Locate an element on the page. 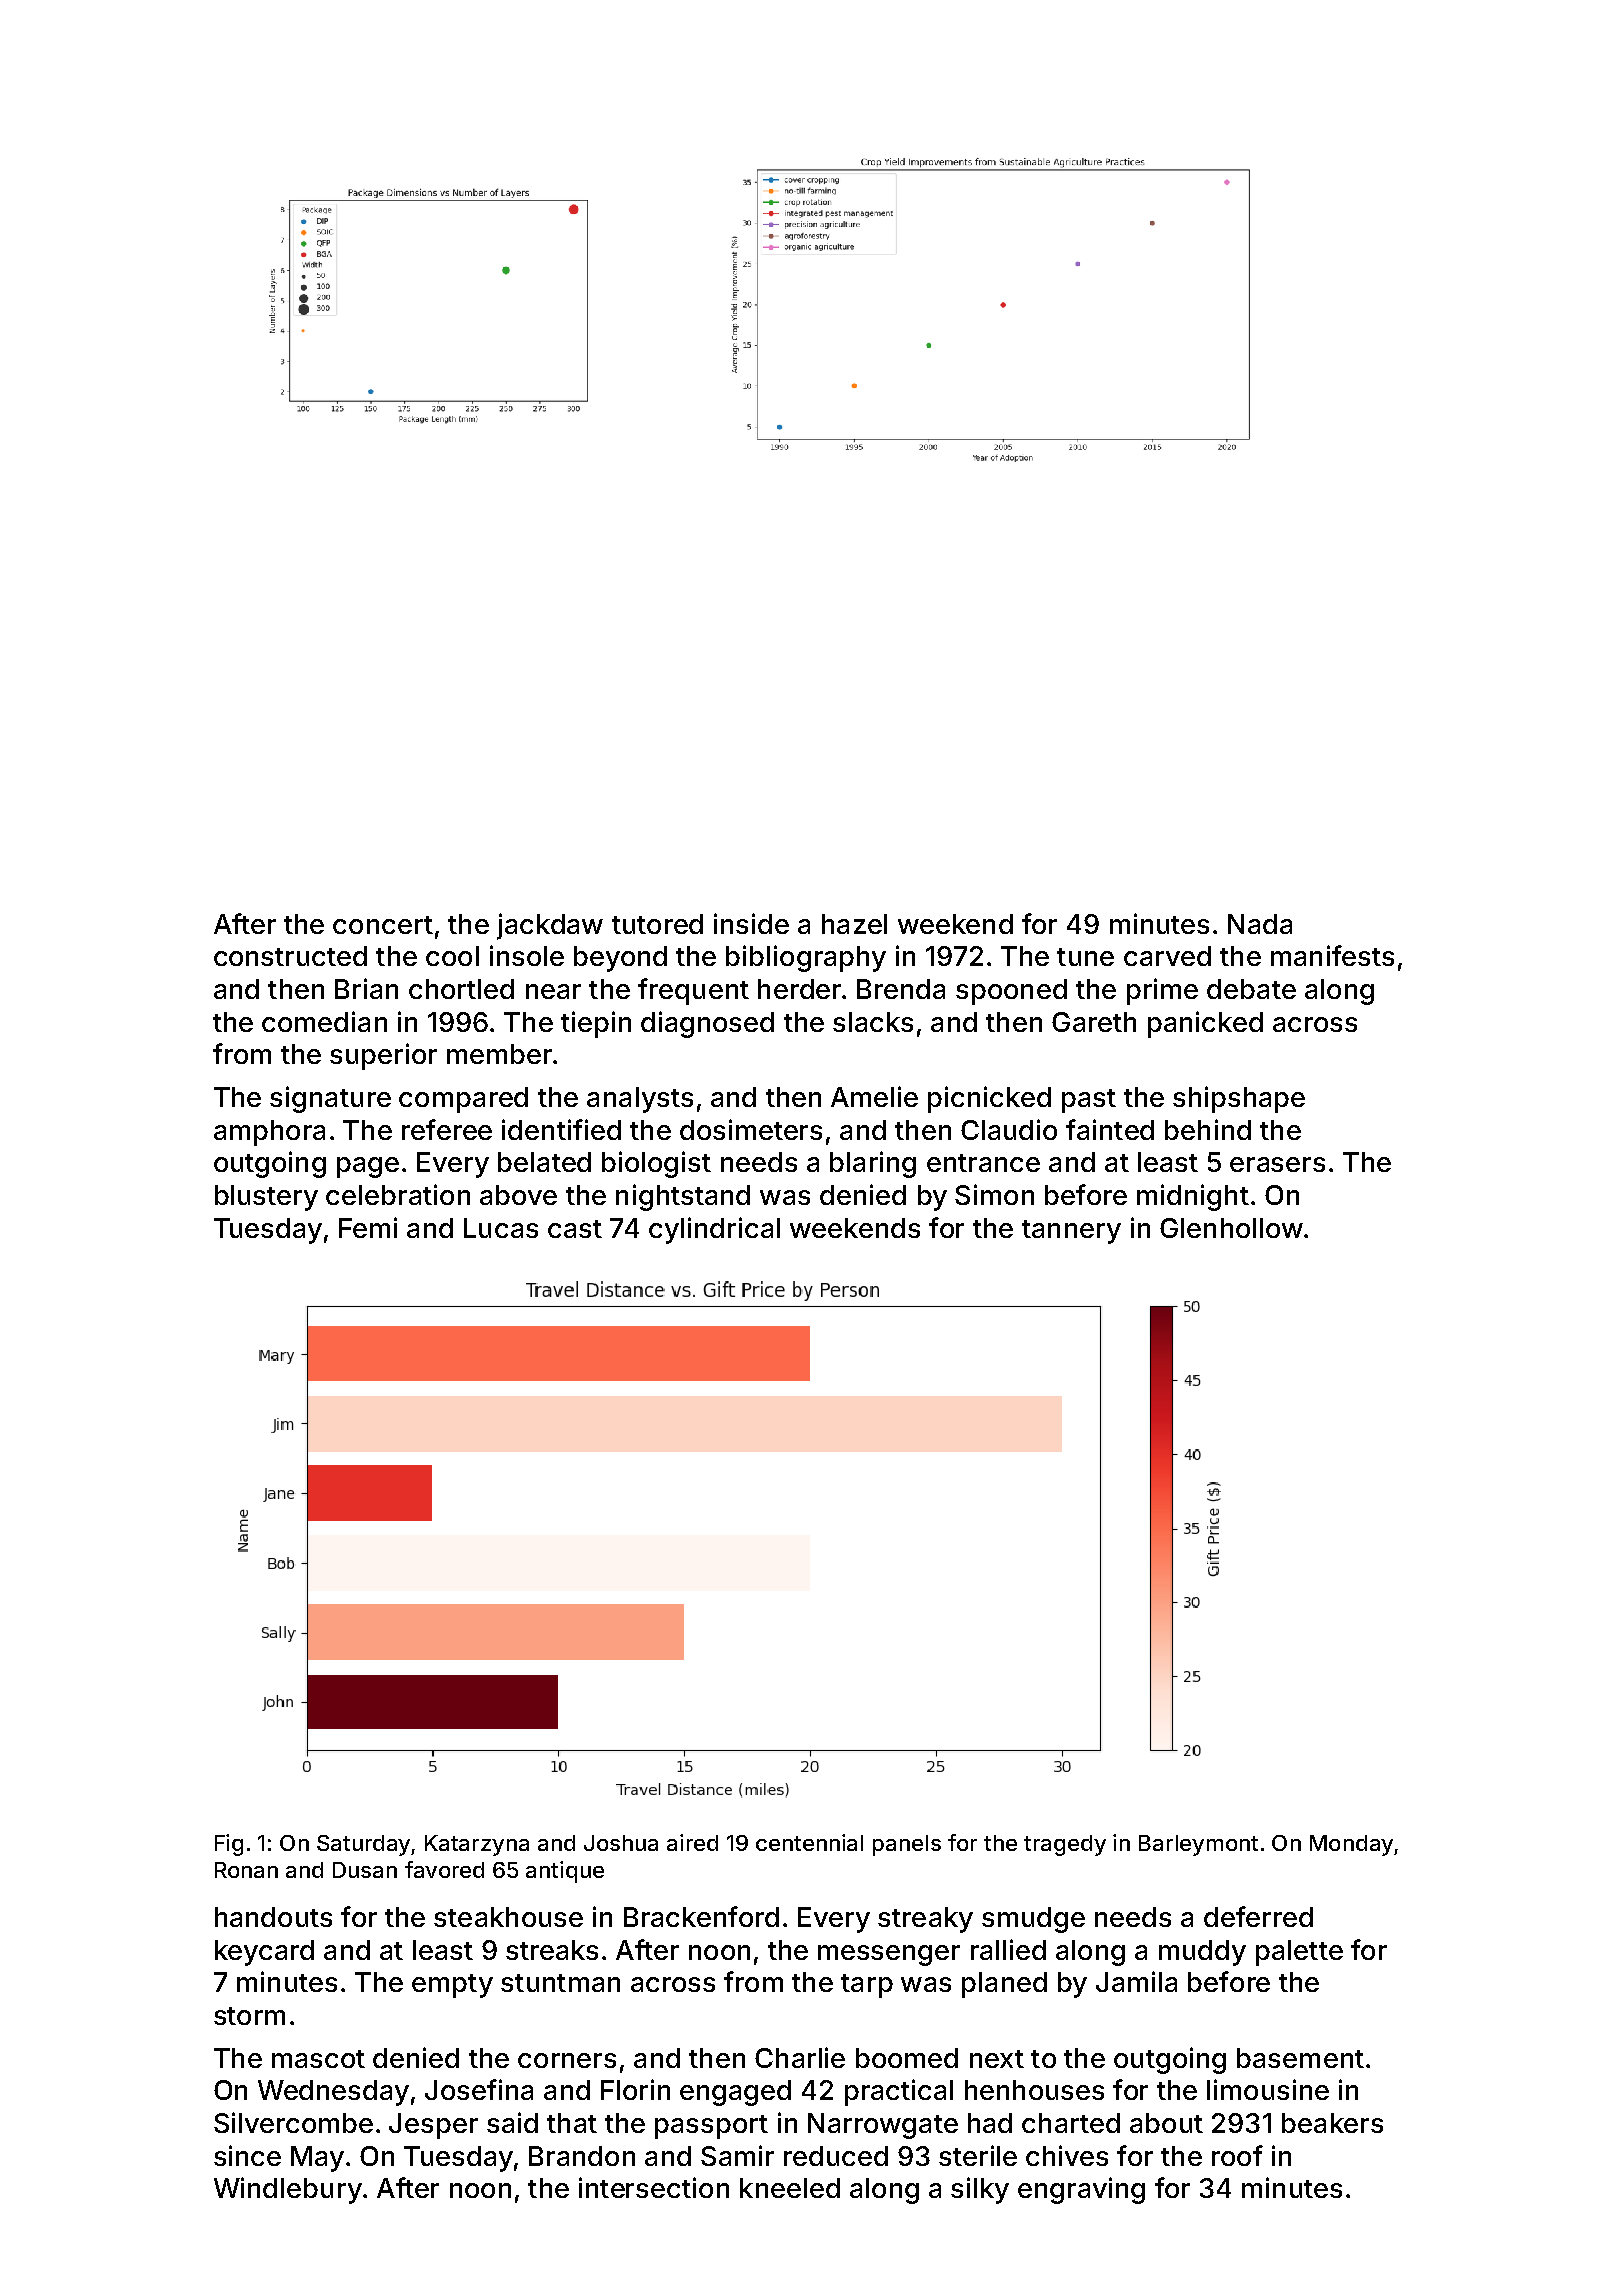 The image size is (1620, 2292). engaged is located at coordinates (735, 2093).
